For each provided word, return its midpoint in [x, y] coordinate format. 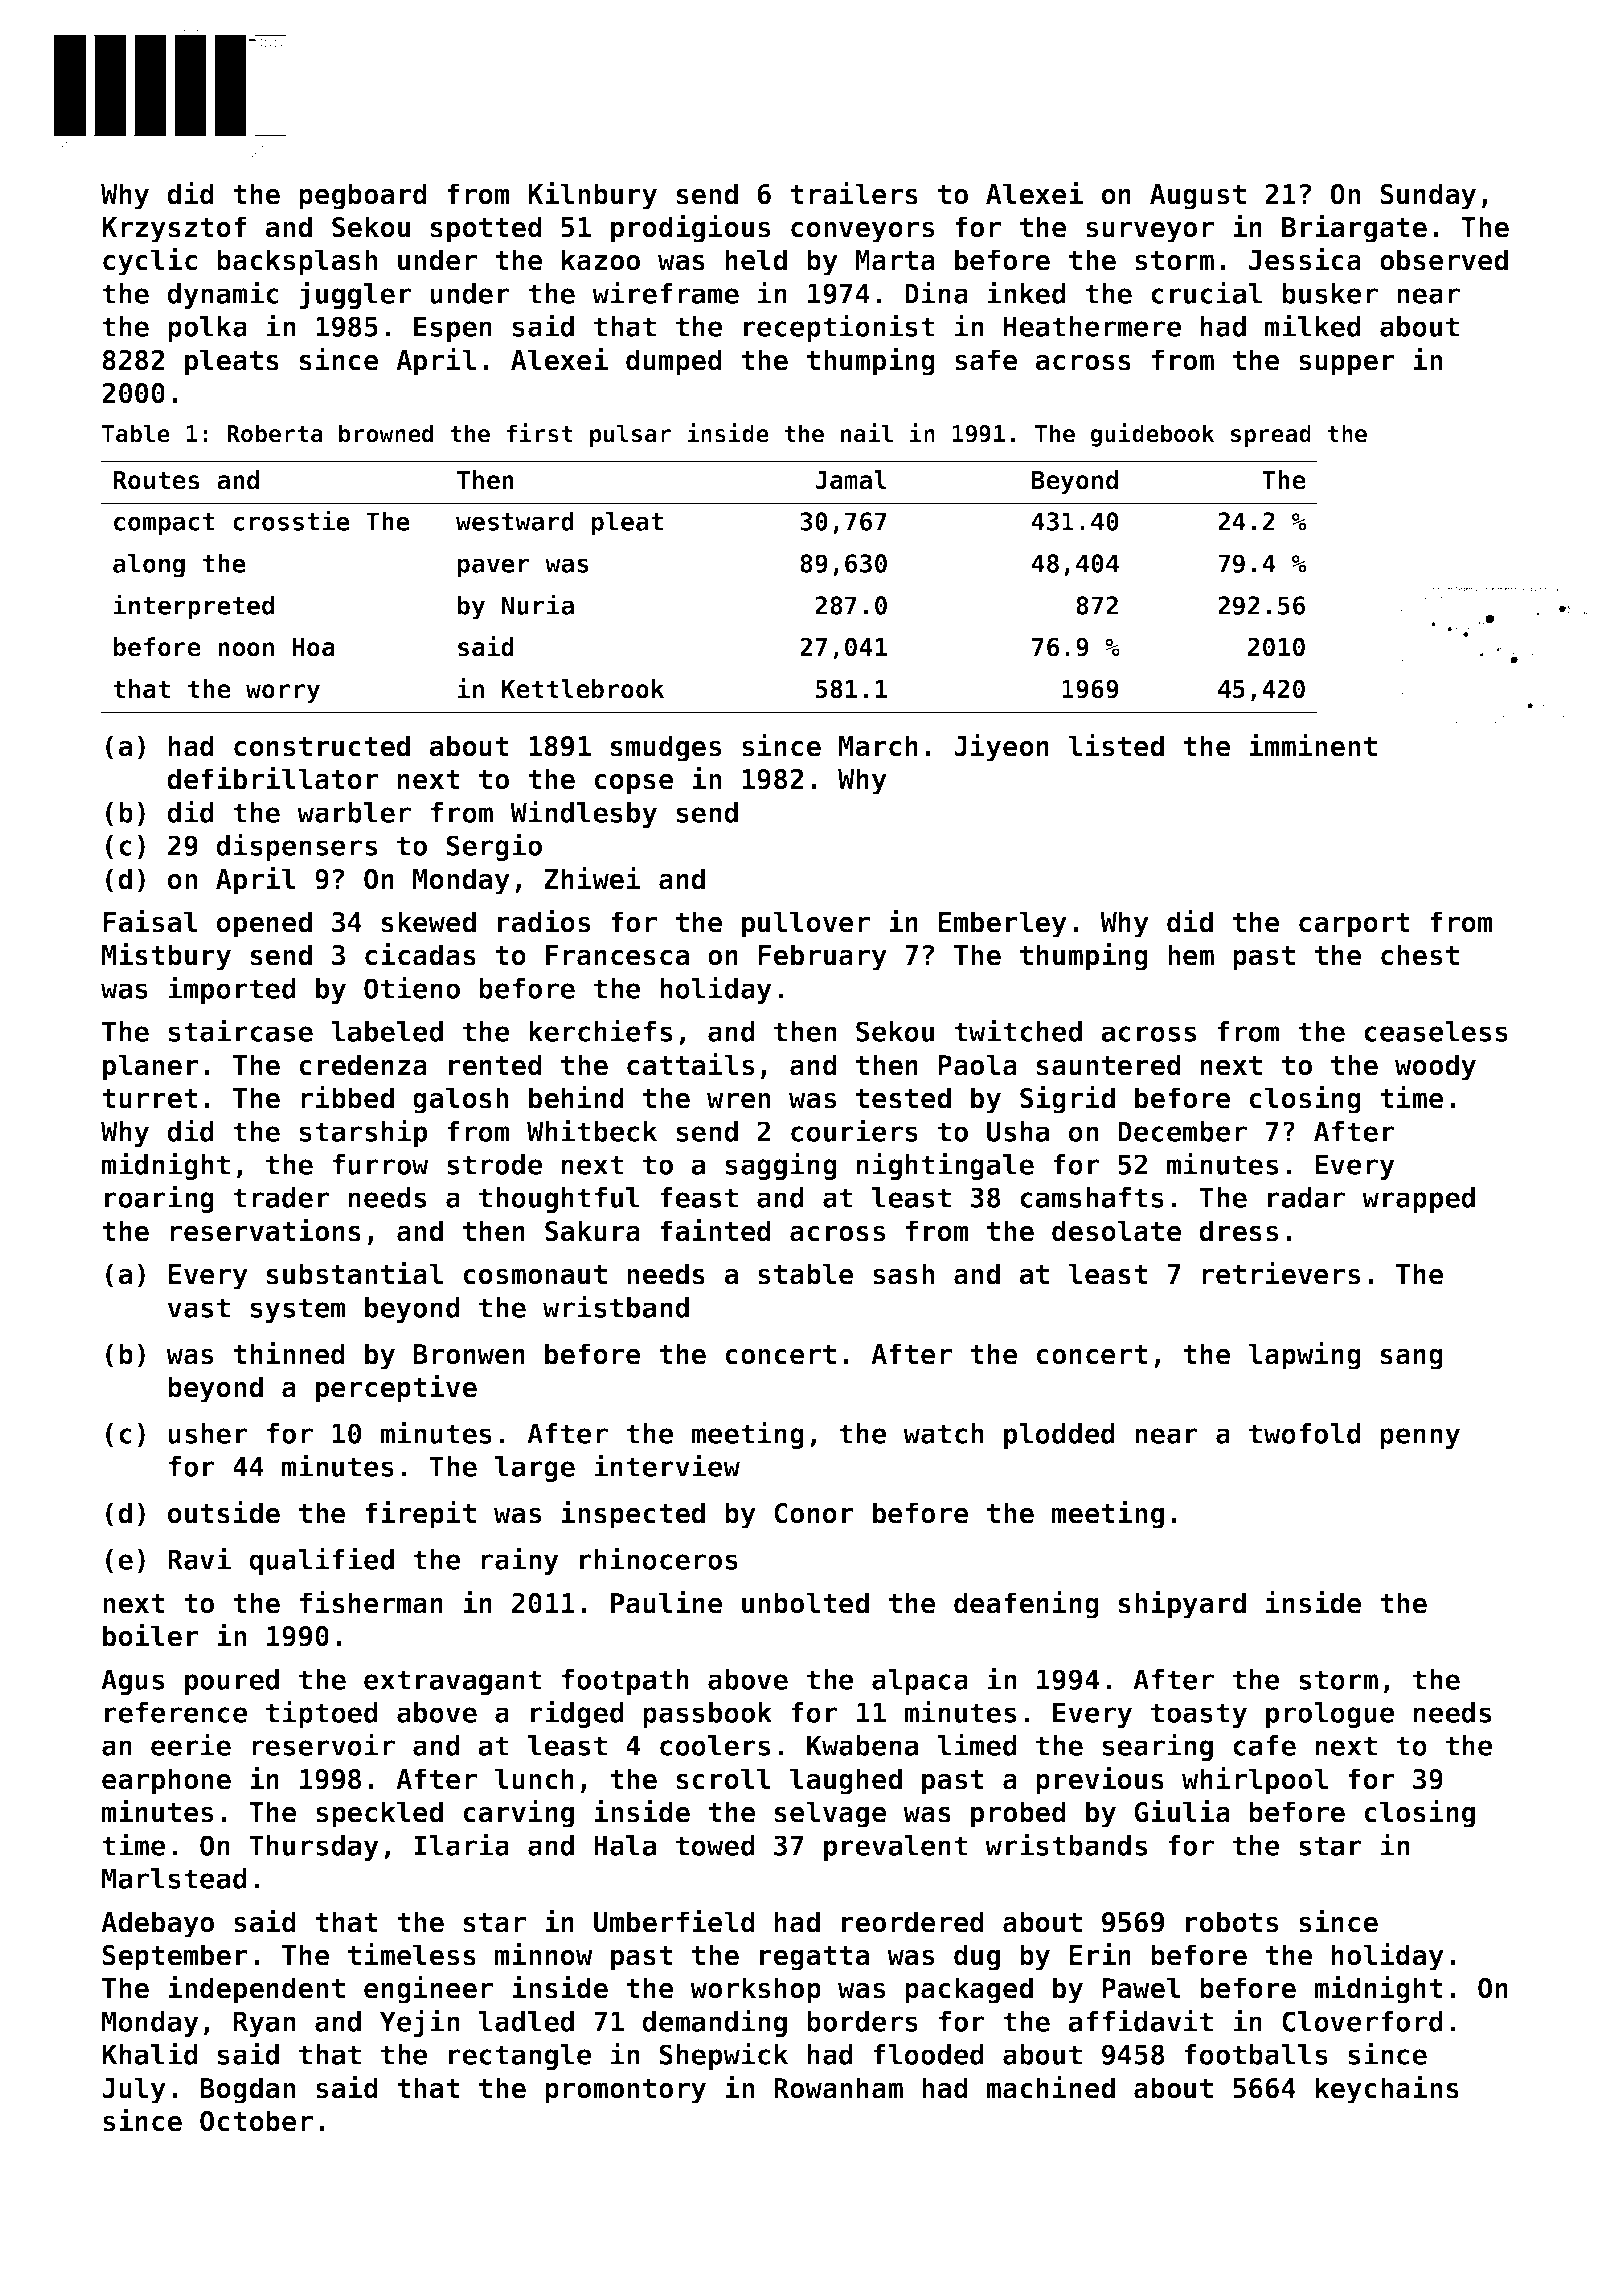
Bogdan [247, 2090]
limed [977, 1744]
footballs [1256, 2054]
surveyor [1150, 232]
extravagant [453, 1682]
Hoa [313, 647]
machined [1050, 2087]
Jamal [851, 480]
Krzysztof [174, 229]
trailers [854, 193]
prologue [1330, 1715]
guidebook [1152, 435]
